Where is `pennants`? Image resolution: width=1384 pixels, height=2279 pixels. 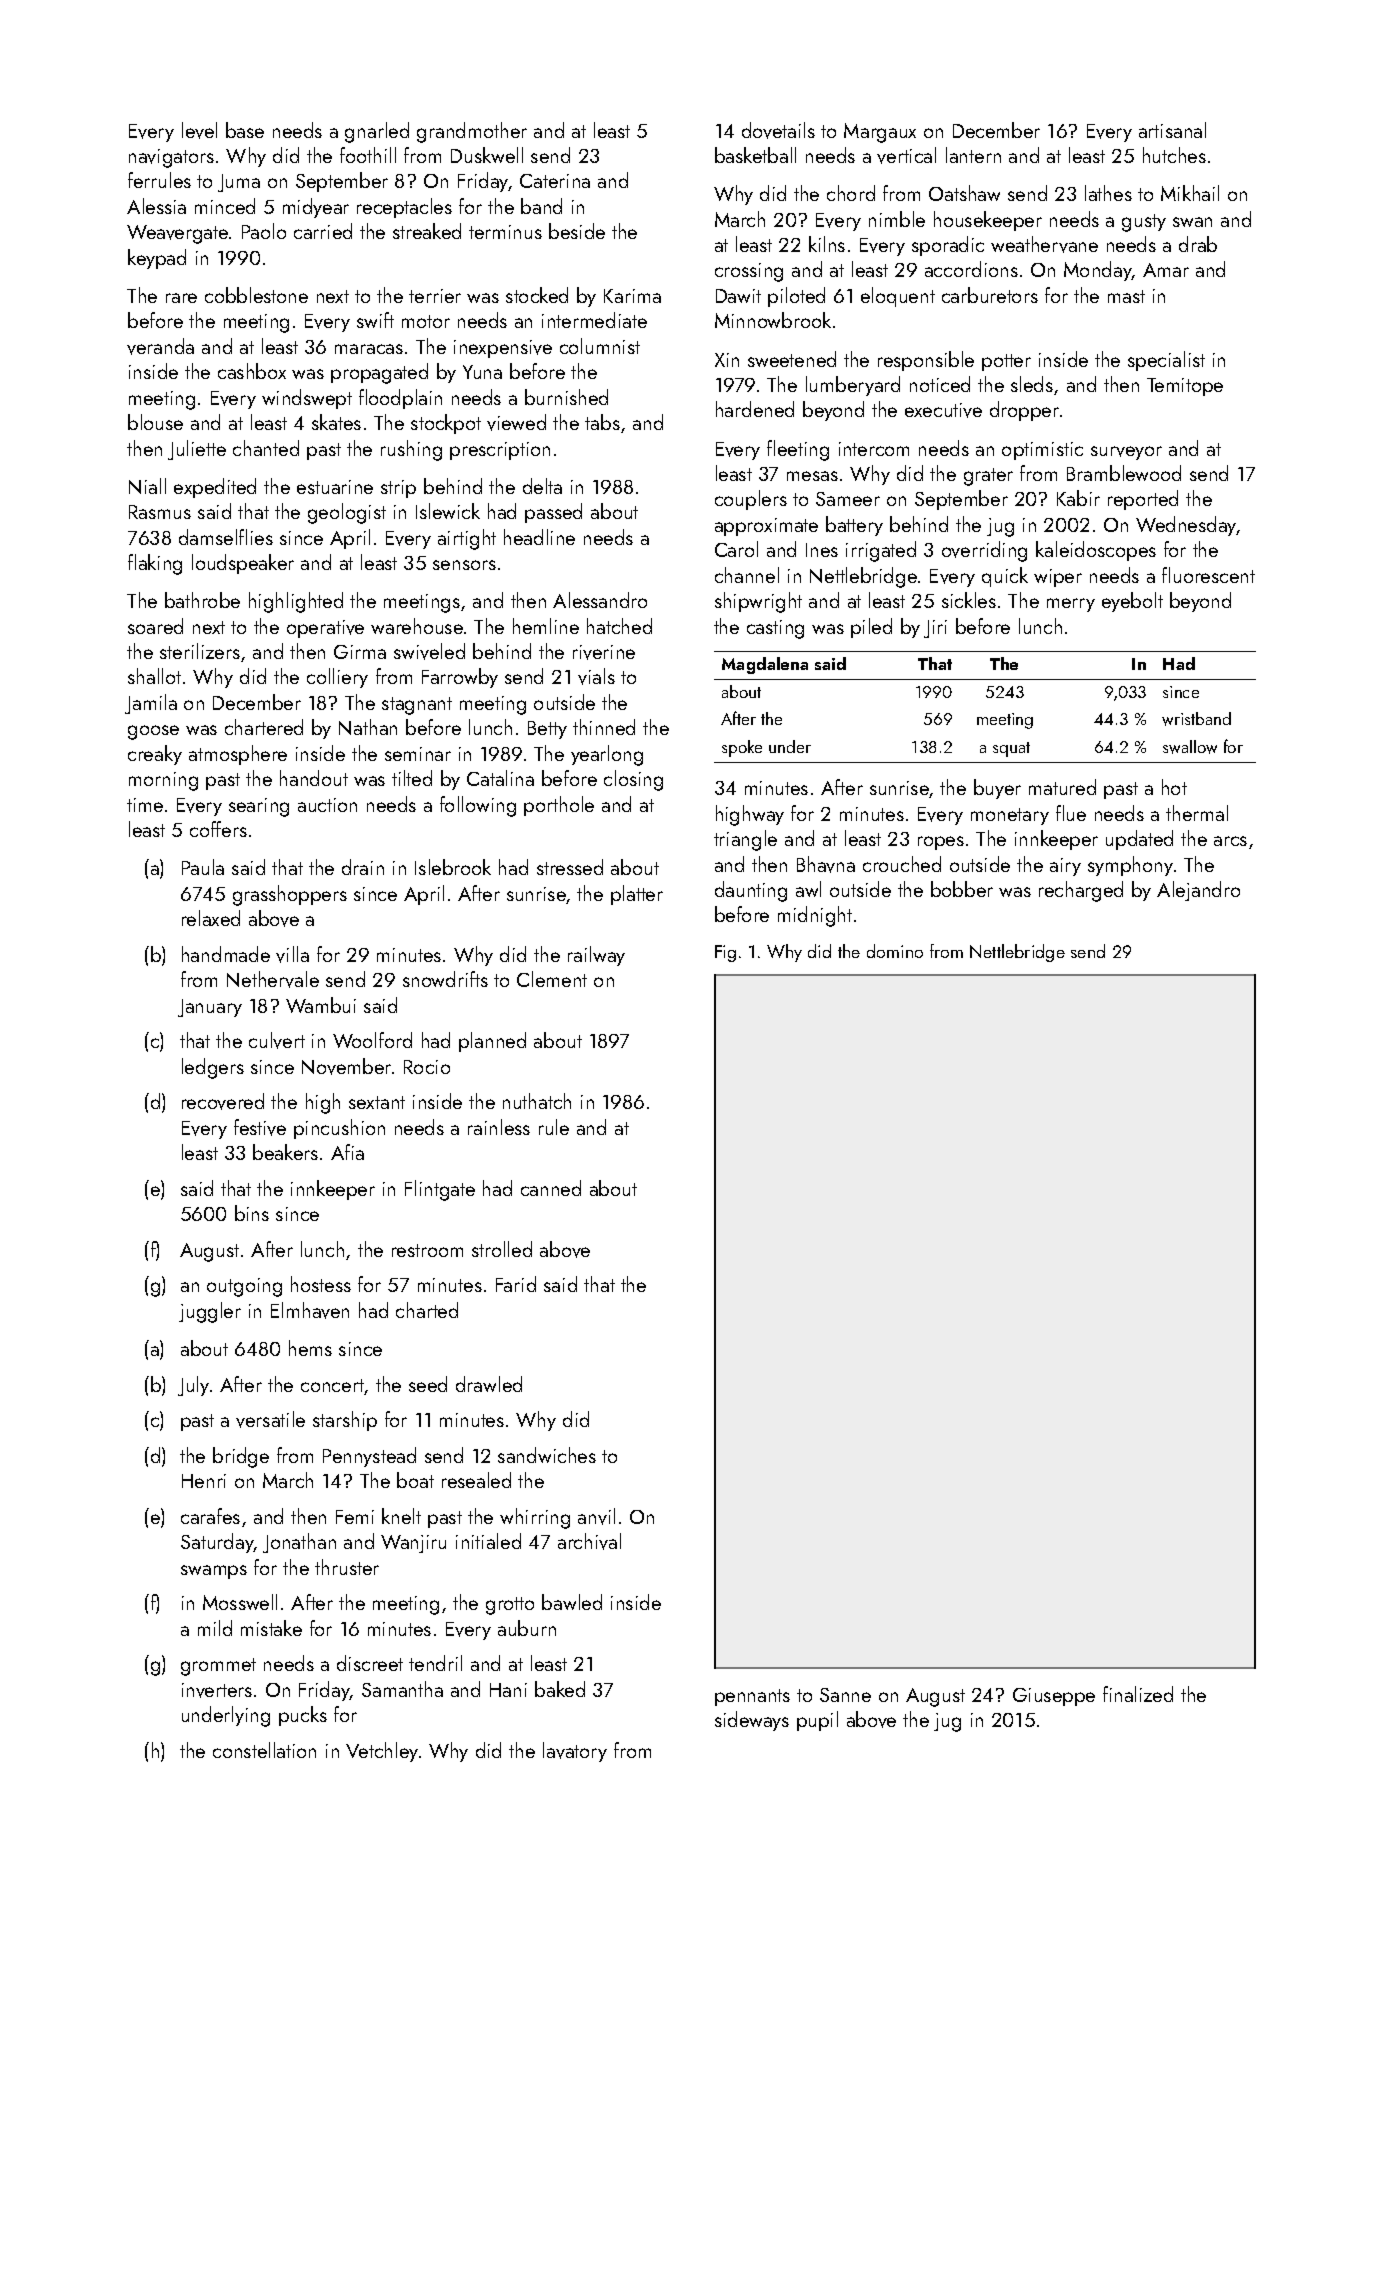 pennants is located at coordinates (752, 1697).
